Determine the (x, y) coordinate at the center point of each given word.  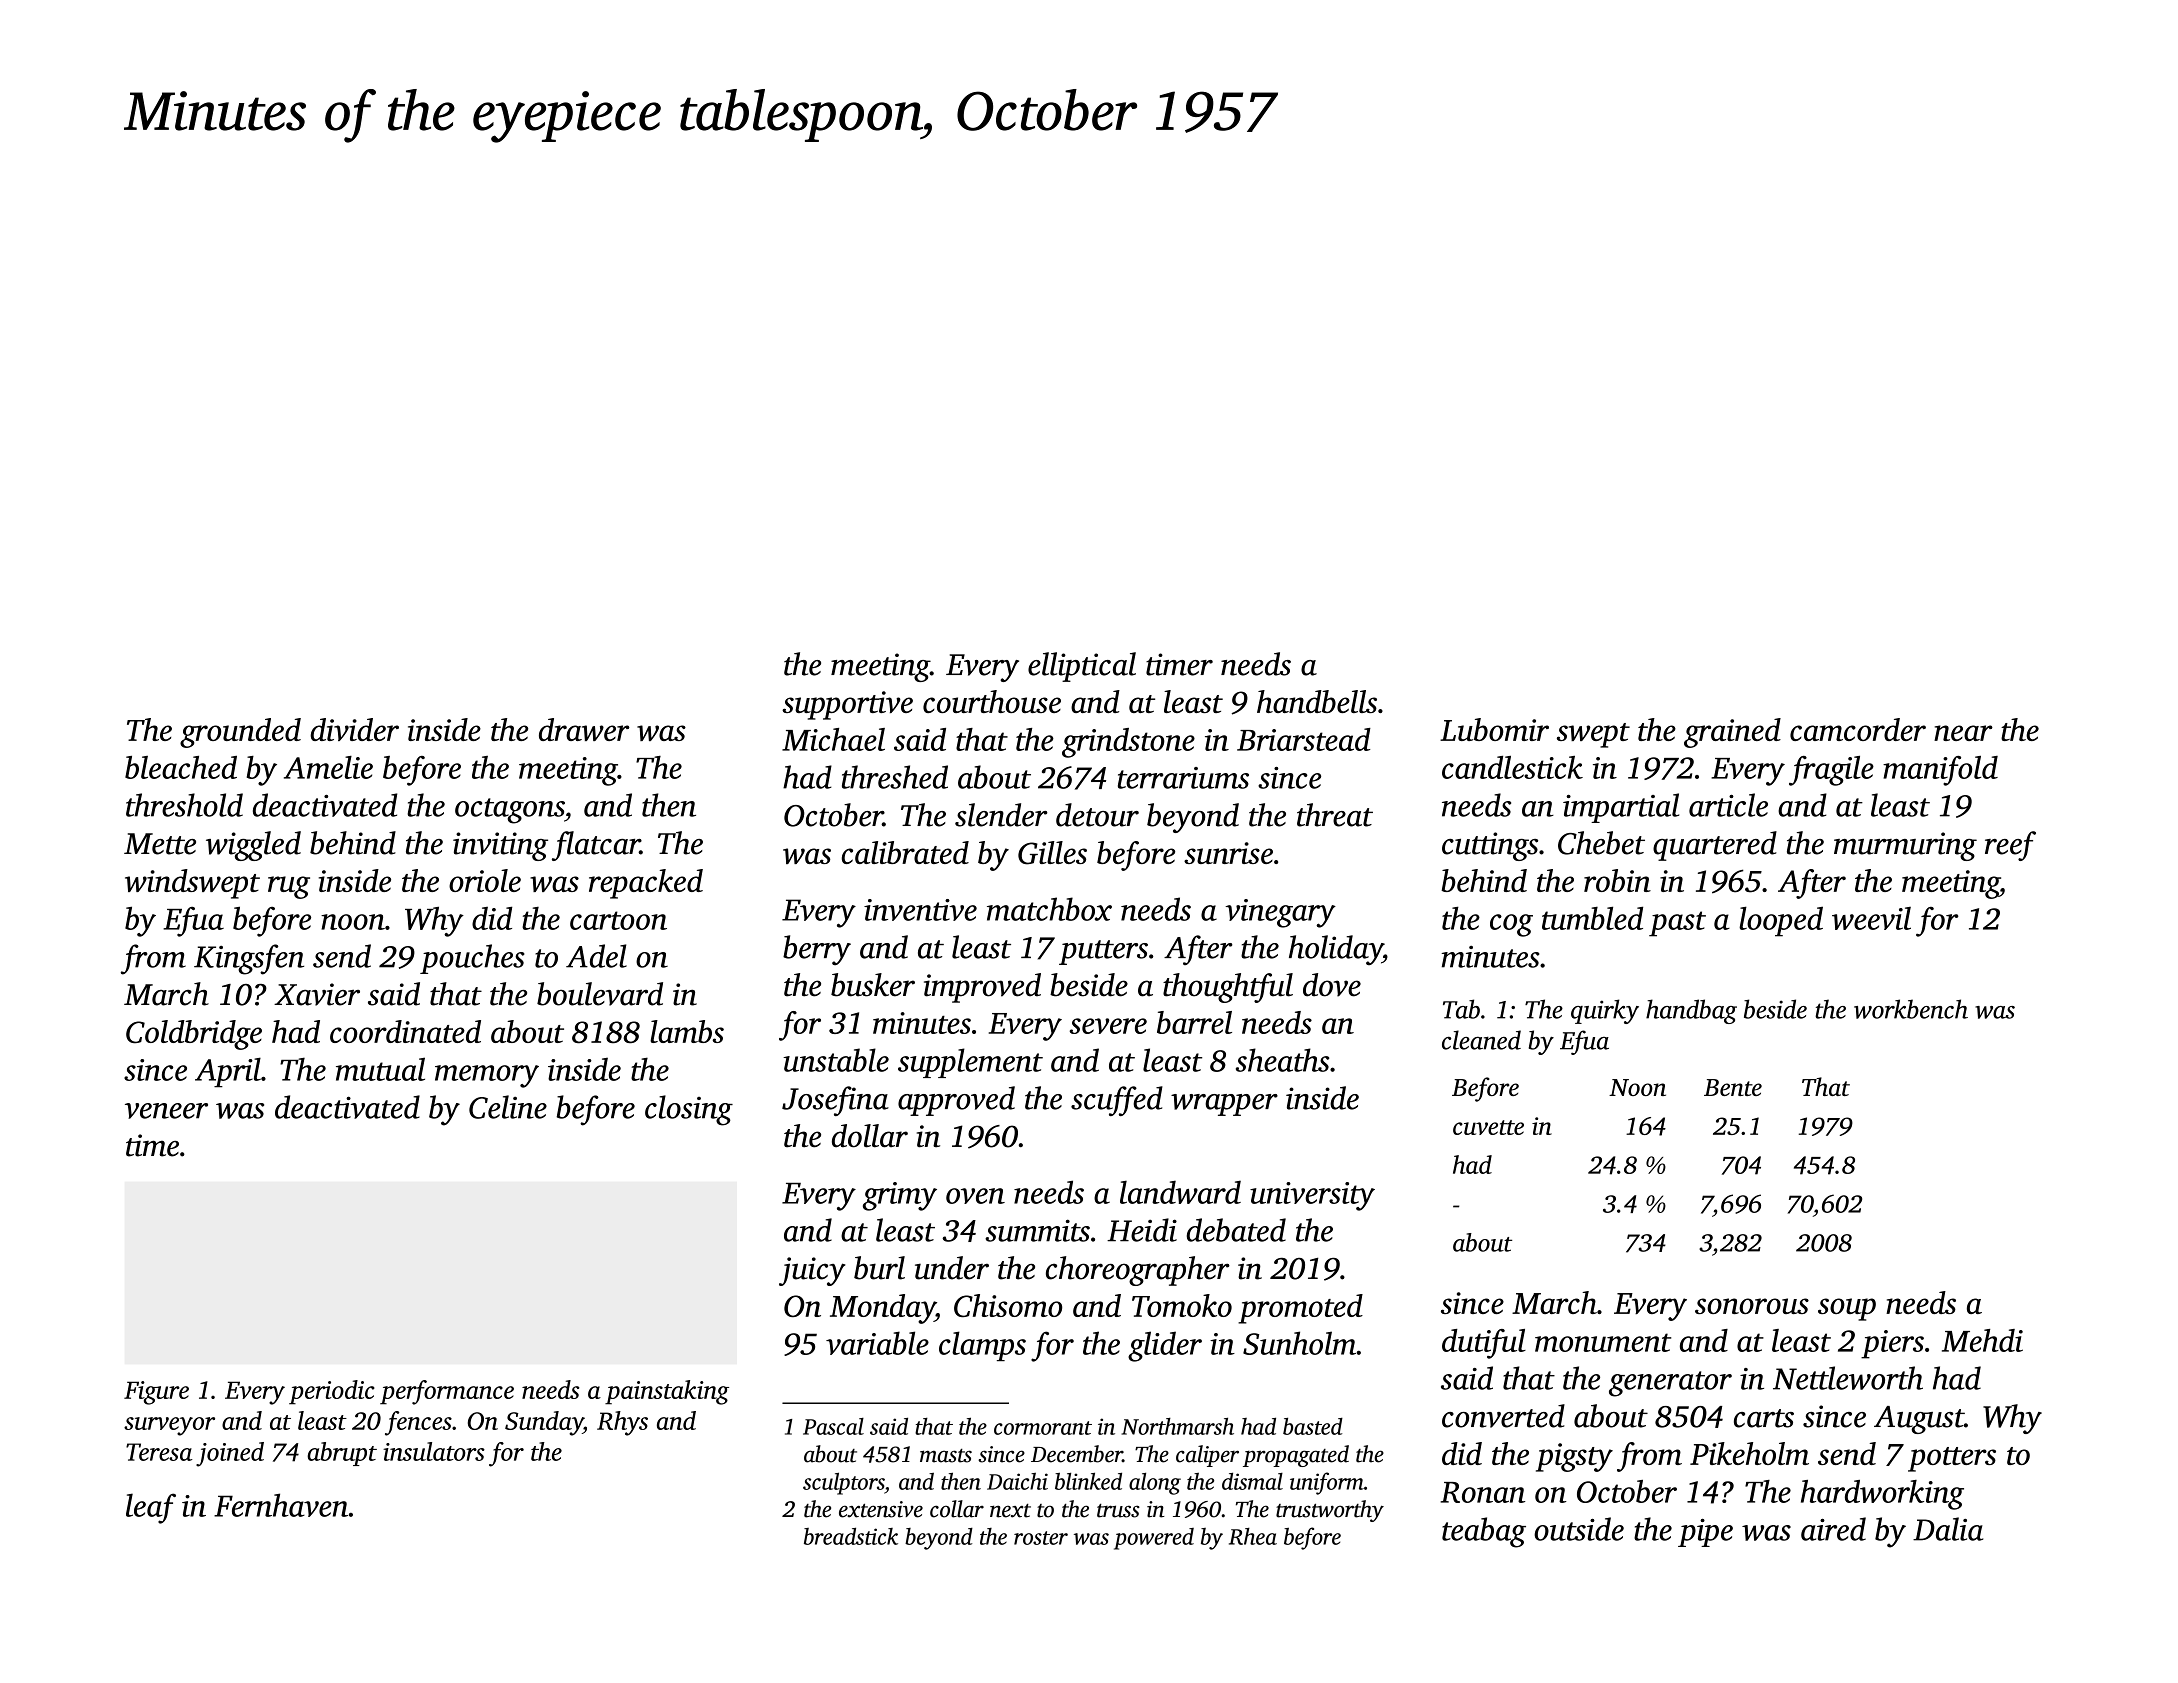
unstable (836, 1060)
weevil (1871, 918)
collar (957, 1509)
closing (689, 1110)
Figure (156, 1393)
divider (354, 729)
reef (2010, 846)
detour (1097, 815)
